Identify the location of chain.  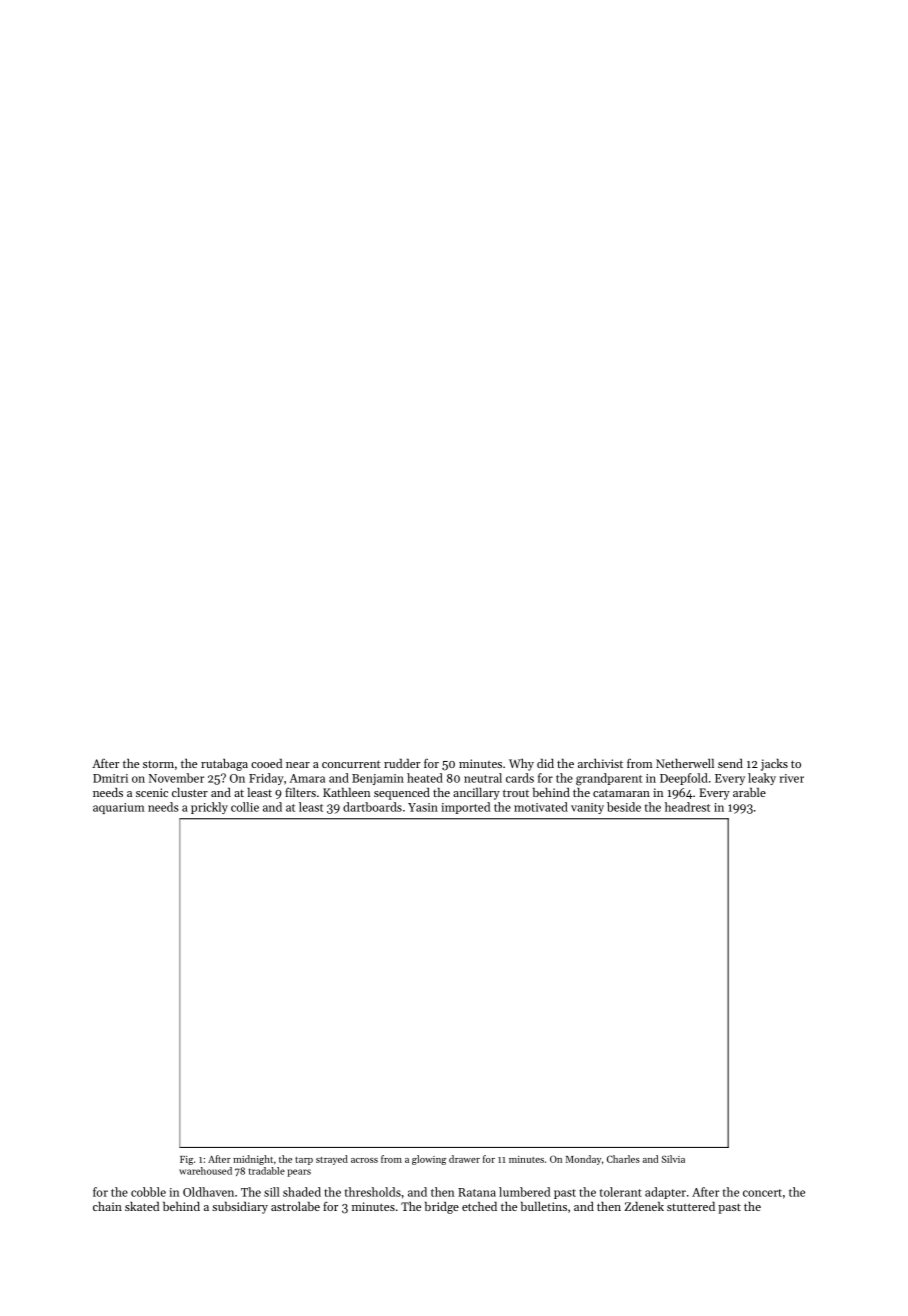
(107, 1206).
